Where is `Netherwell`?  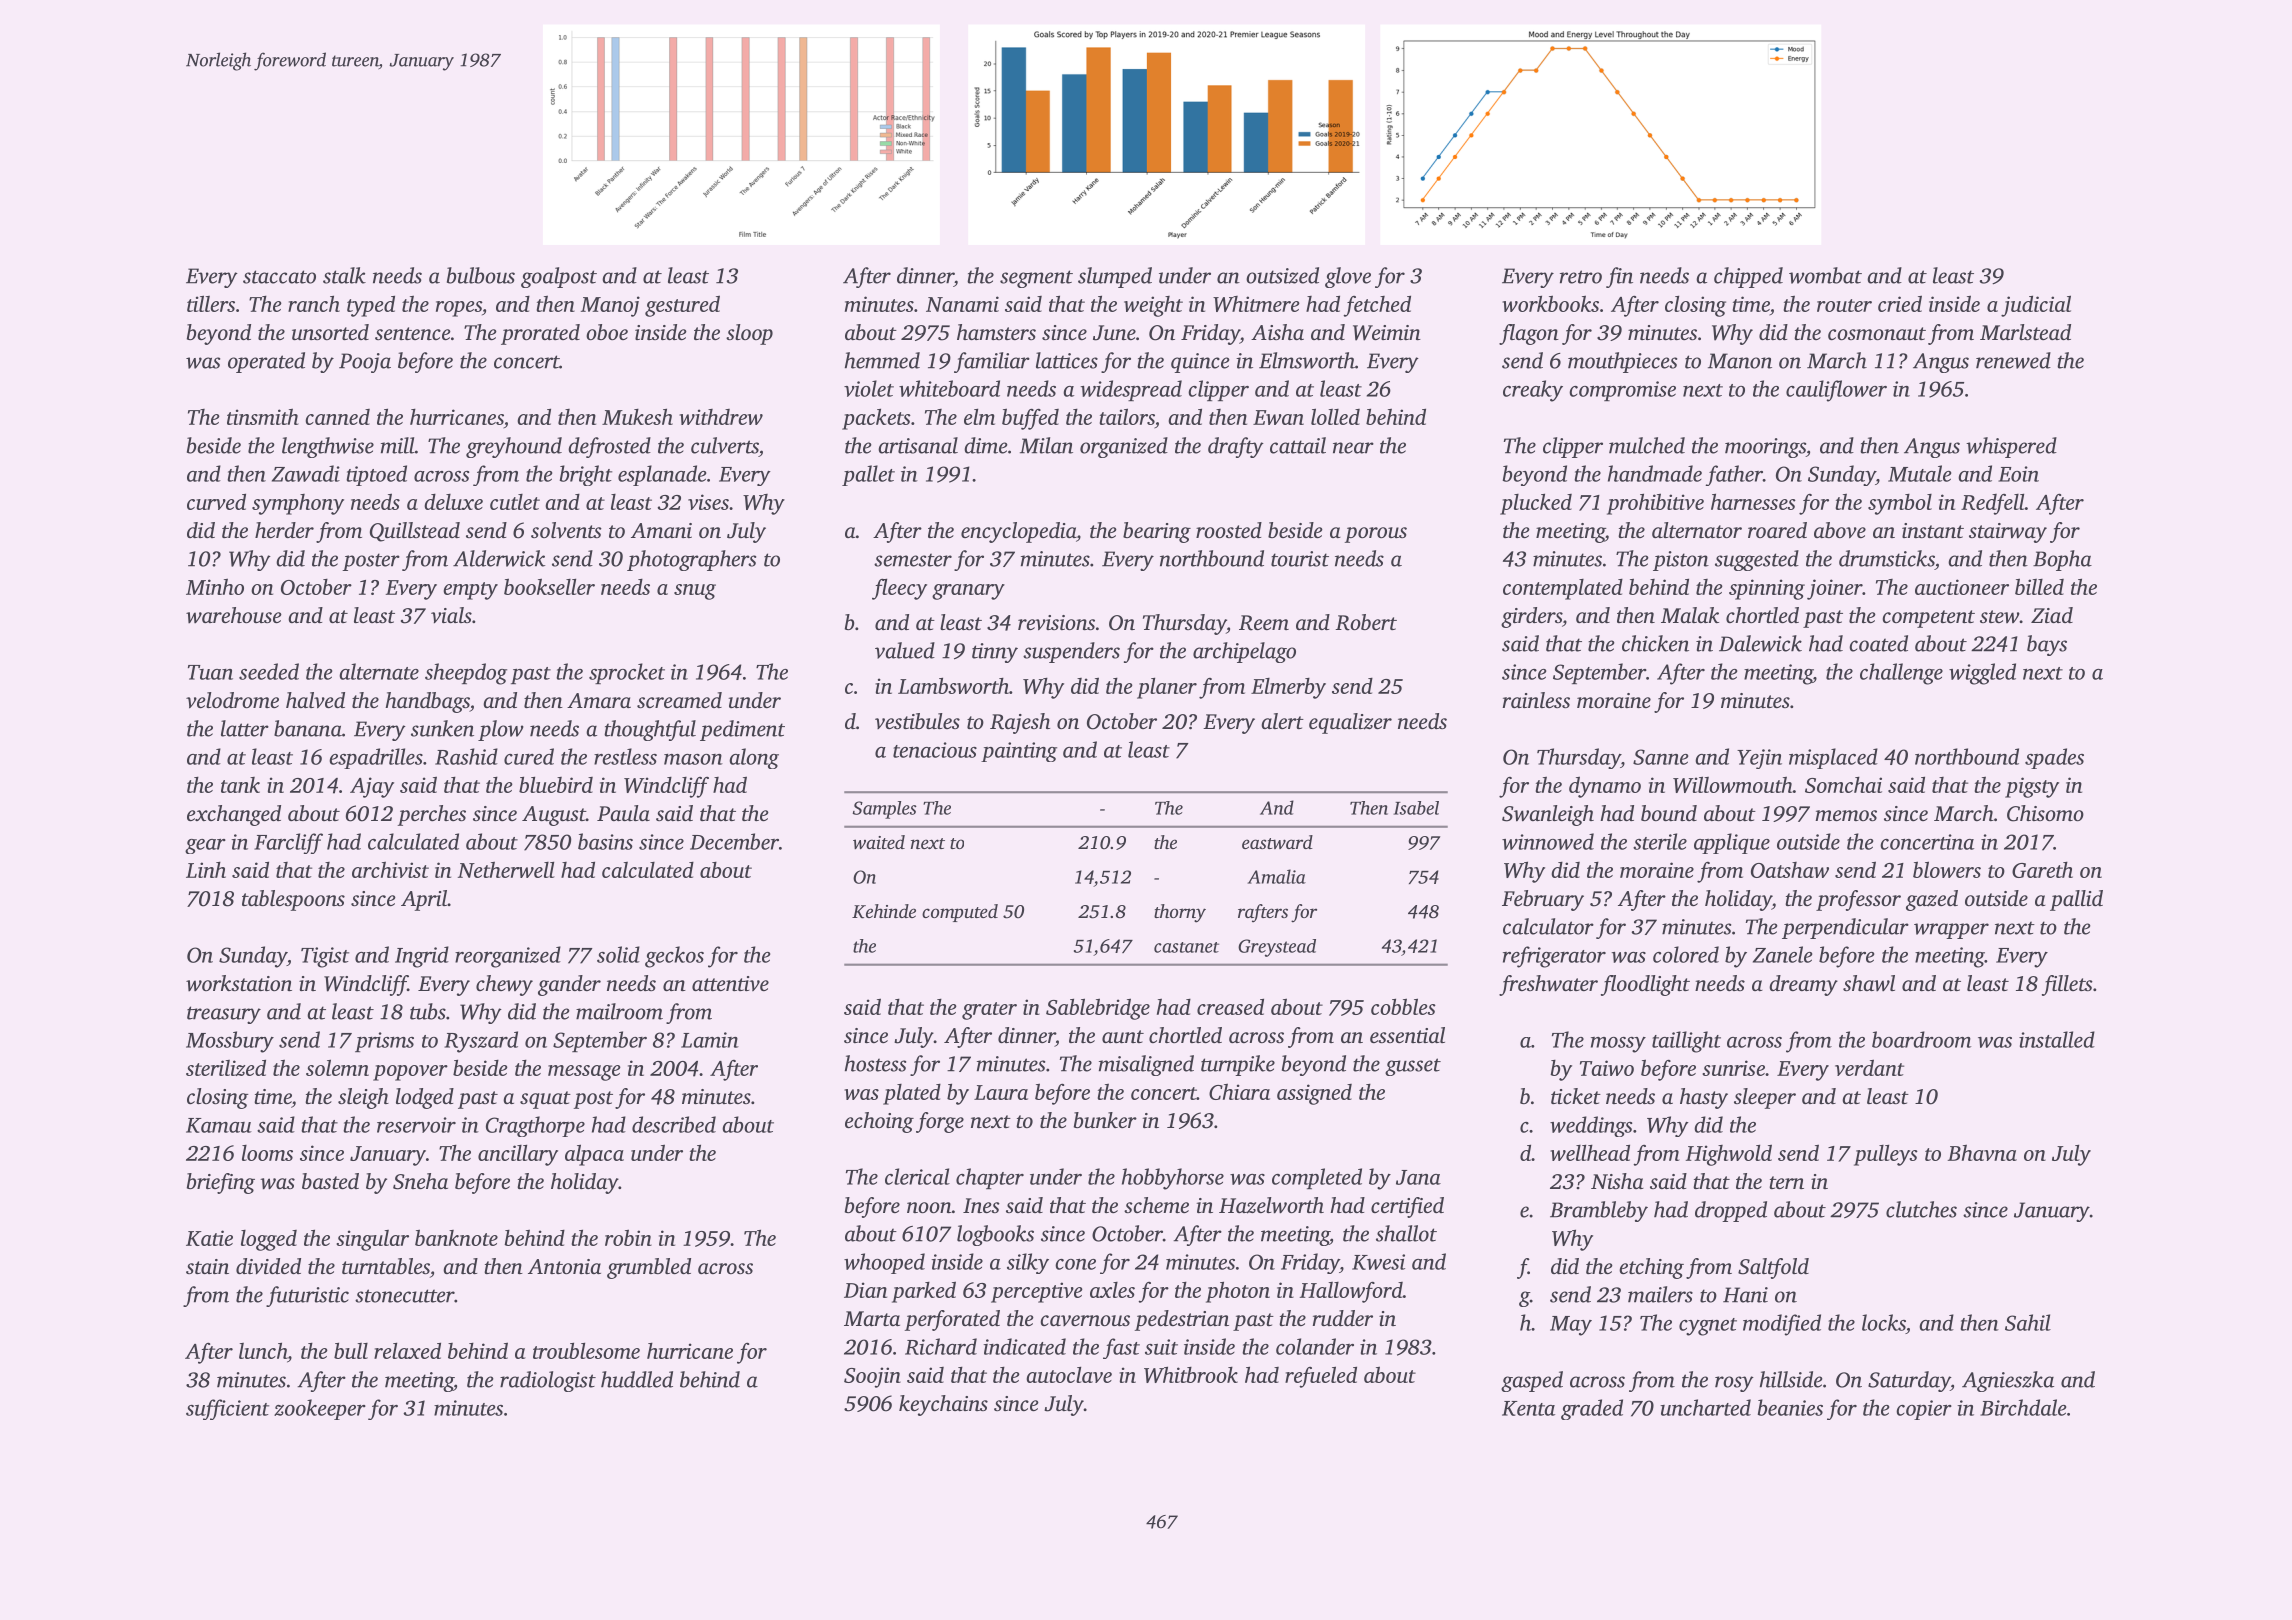 Netherwell is located at coordinates (506, 869).
